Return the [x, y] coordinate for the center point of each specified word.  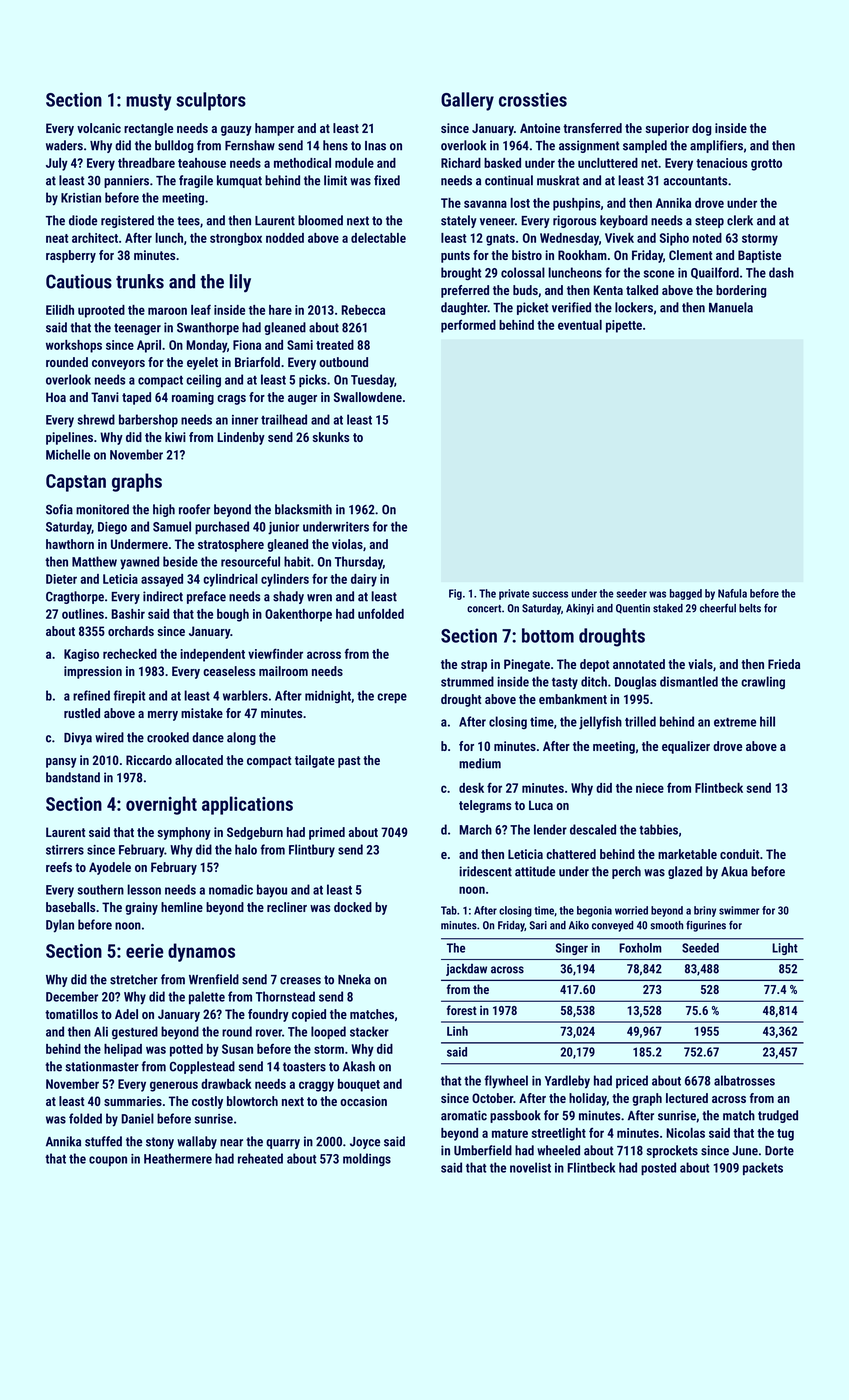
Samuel [172, 526]
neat [57, 238]
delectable [378, 238]
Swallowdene [368, 397]
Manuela [731, 307]
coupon [108, 1161]
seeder [632, 593]
